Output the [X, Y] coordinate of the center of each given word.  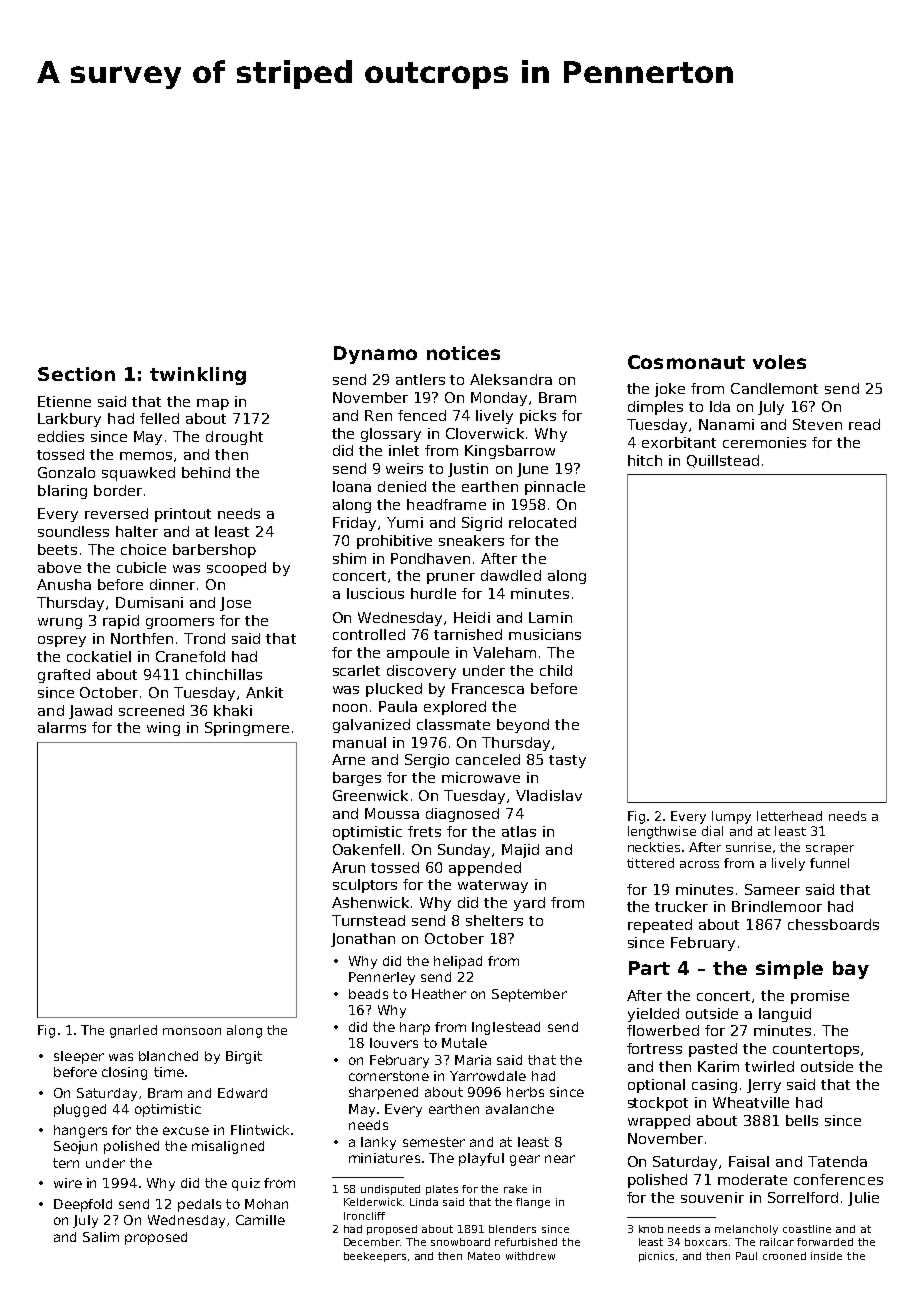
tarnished [468, 634]
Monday [499, 399]
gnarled [133, 1031]
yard [529, 904]
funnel [829, 863]
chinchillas [224, 674]
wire [68, 1183]
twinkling [198, 376]
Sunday [465, 851]
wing [163, 729]
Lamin [550, 617]
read [864, 424]
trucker [681, 906]
